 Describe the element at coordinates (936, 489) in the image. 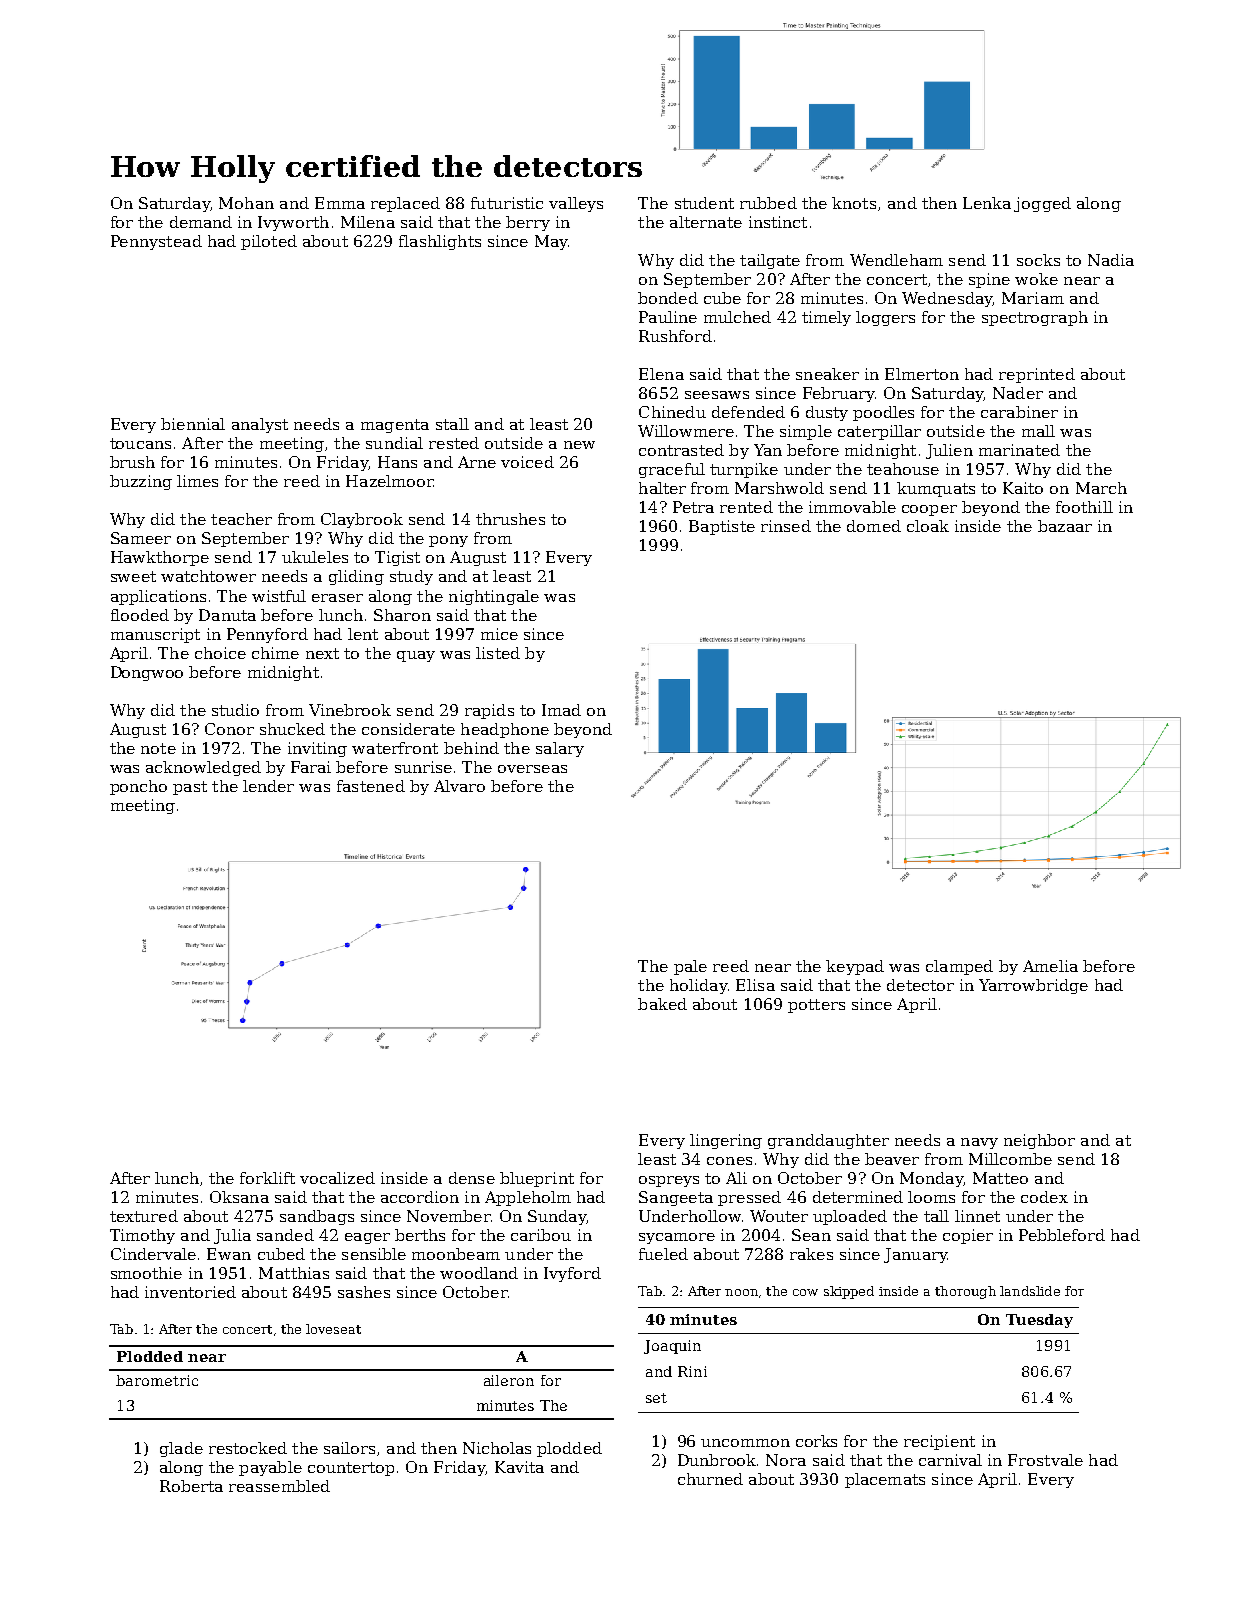

I see `kumquats` at that location.
